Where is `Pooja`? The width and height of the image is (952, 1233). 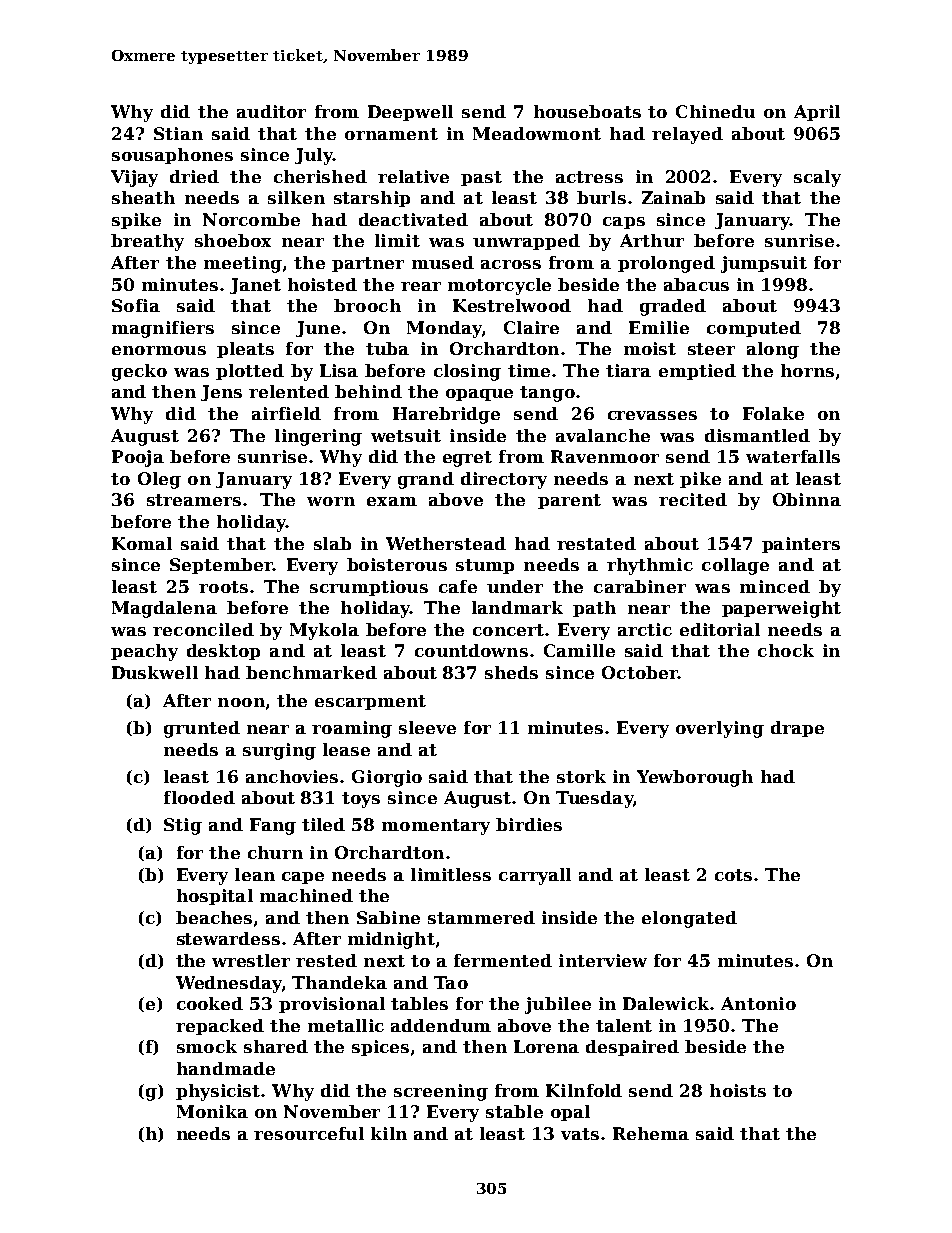
Pooja is located at coordinates (138, 458).
